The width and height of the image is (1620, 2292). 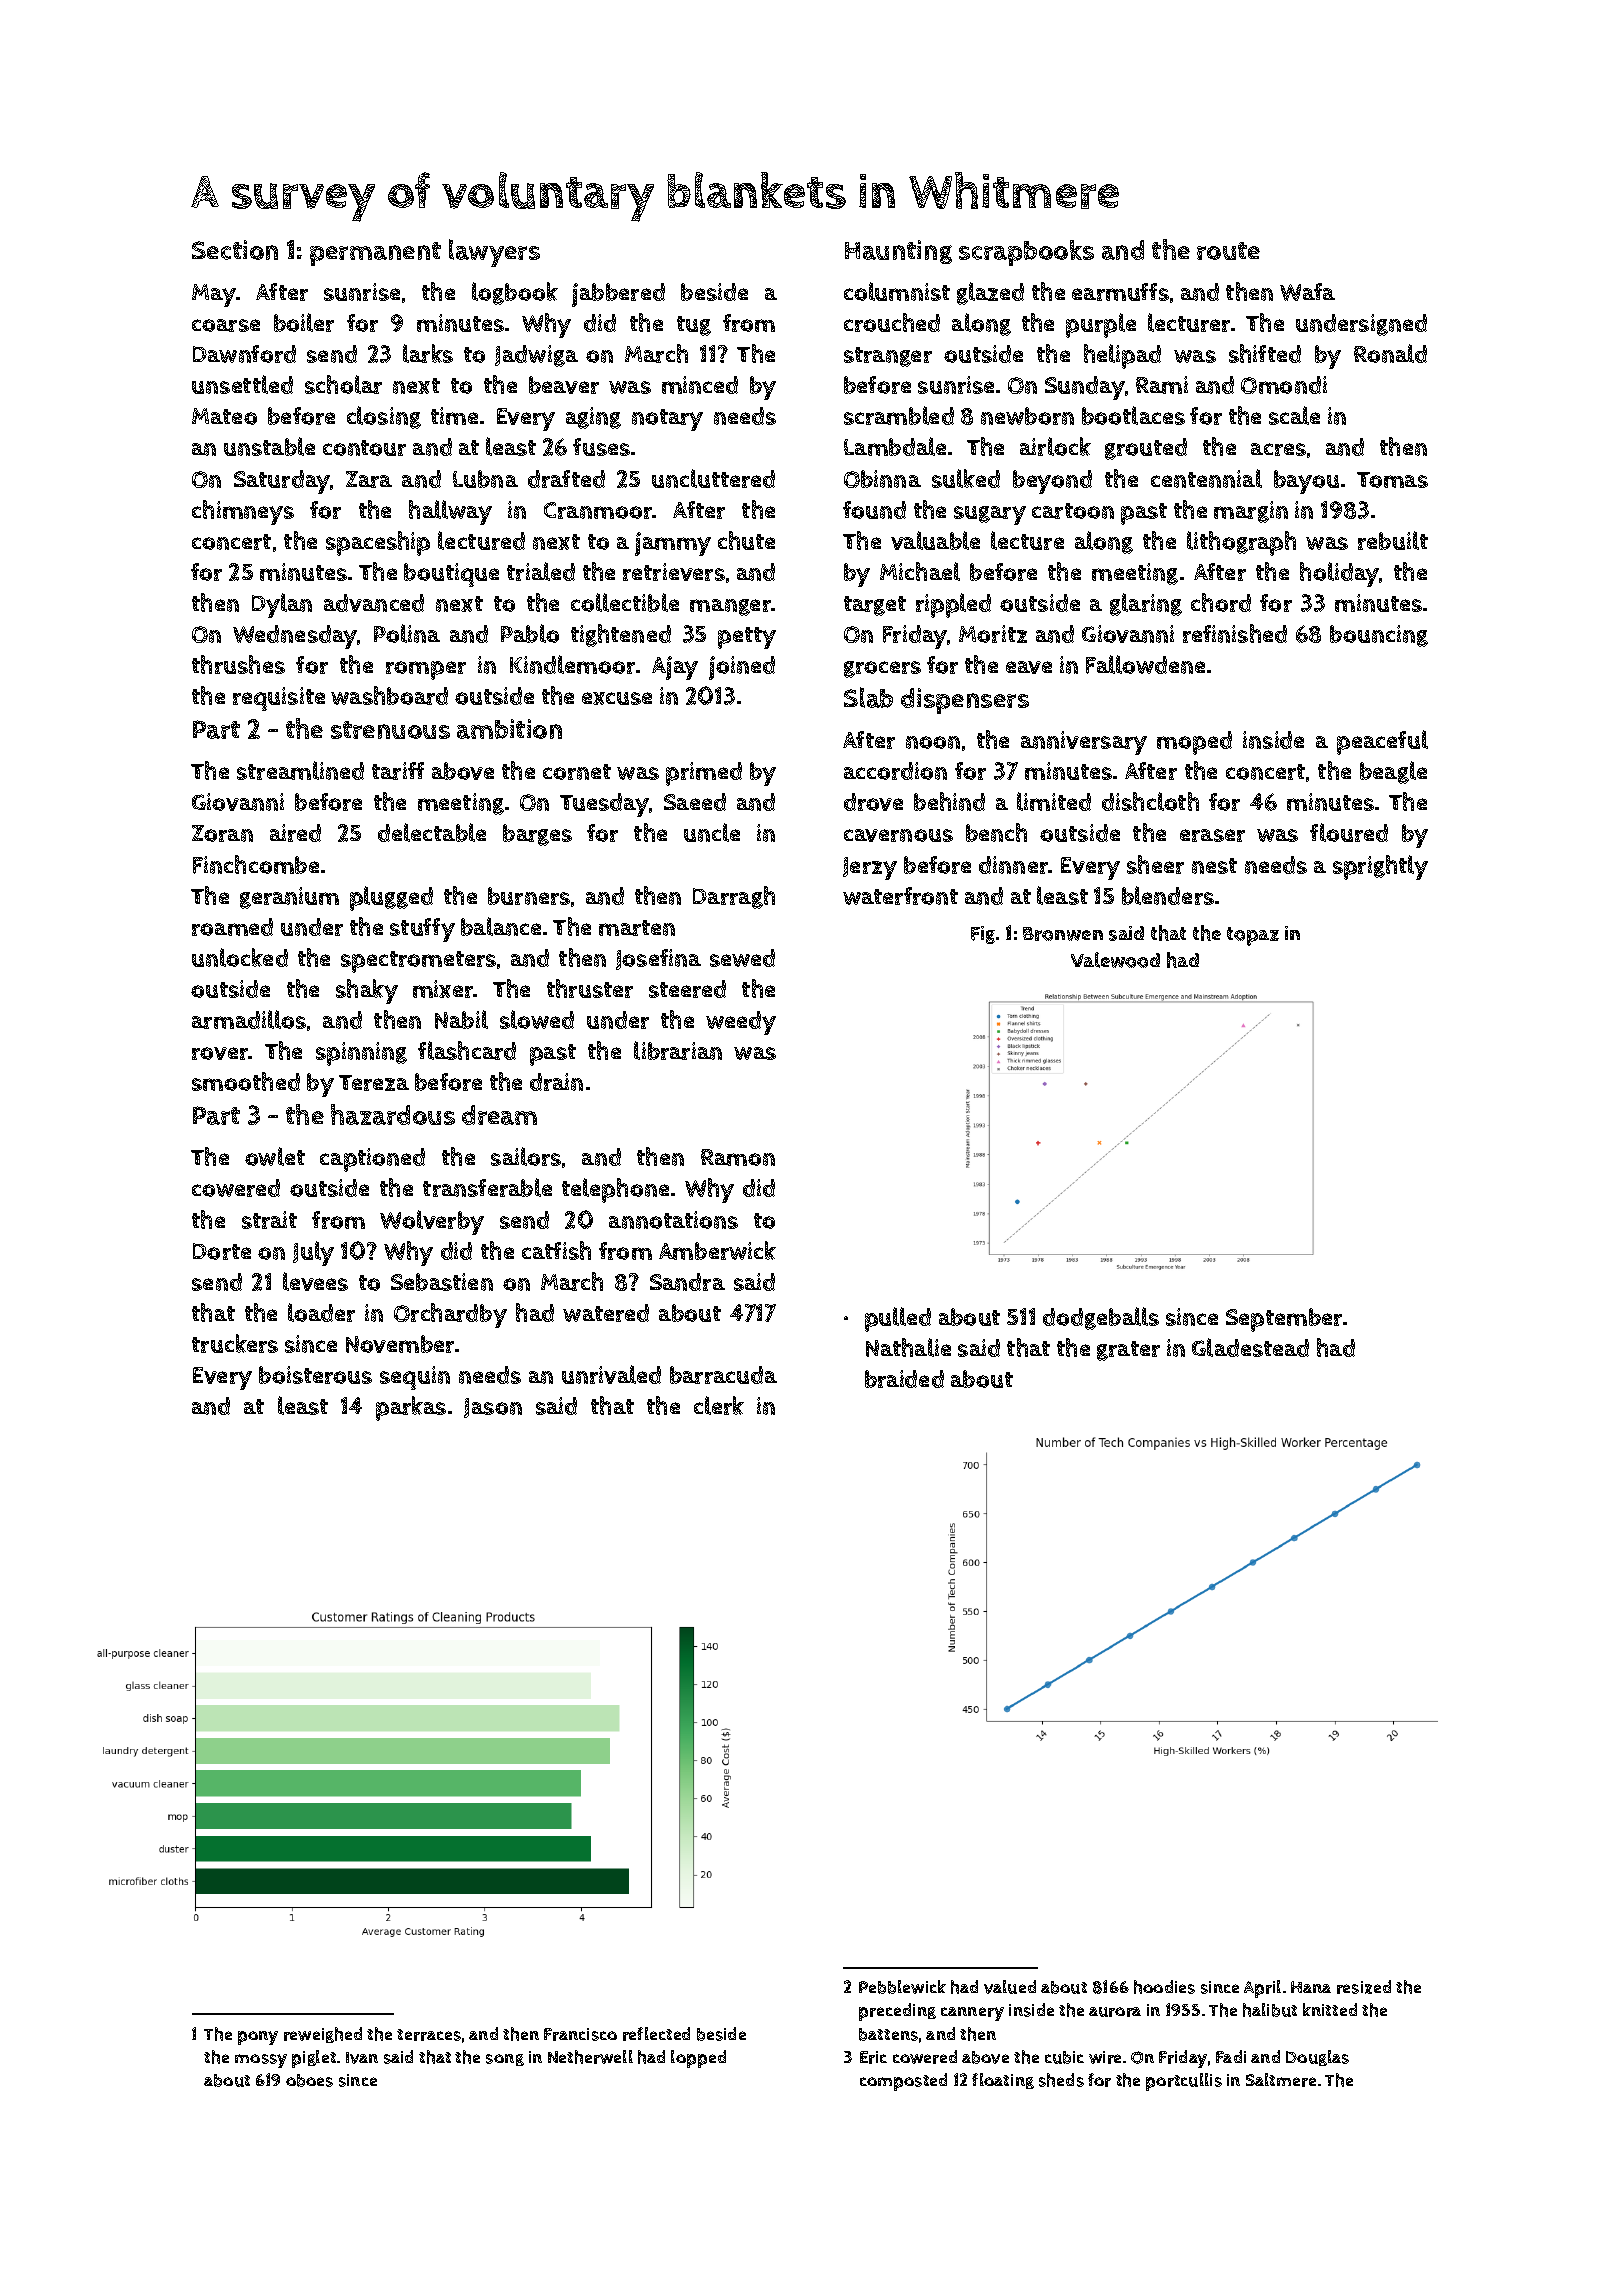 What do you see at coordinates (723, 1375) in the image?
I see `barracuda` at bounding box center [723, 1375].
